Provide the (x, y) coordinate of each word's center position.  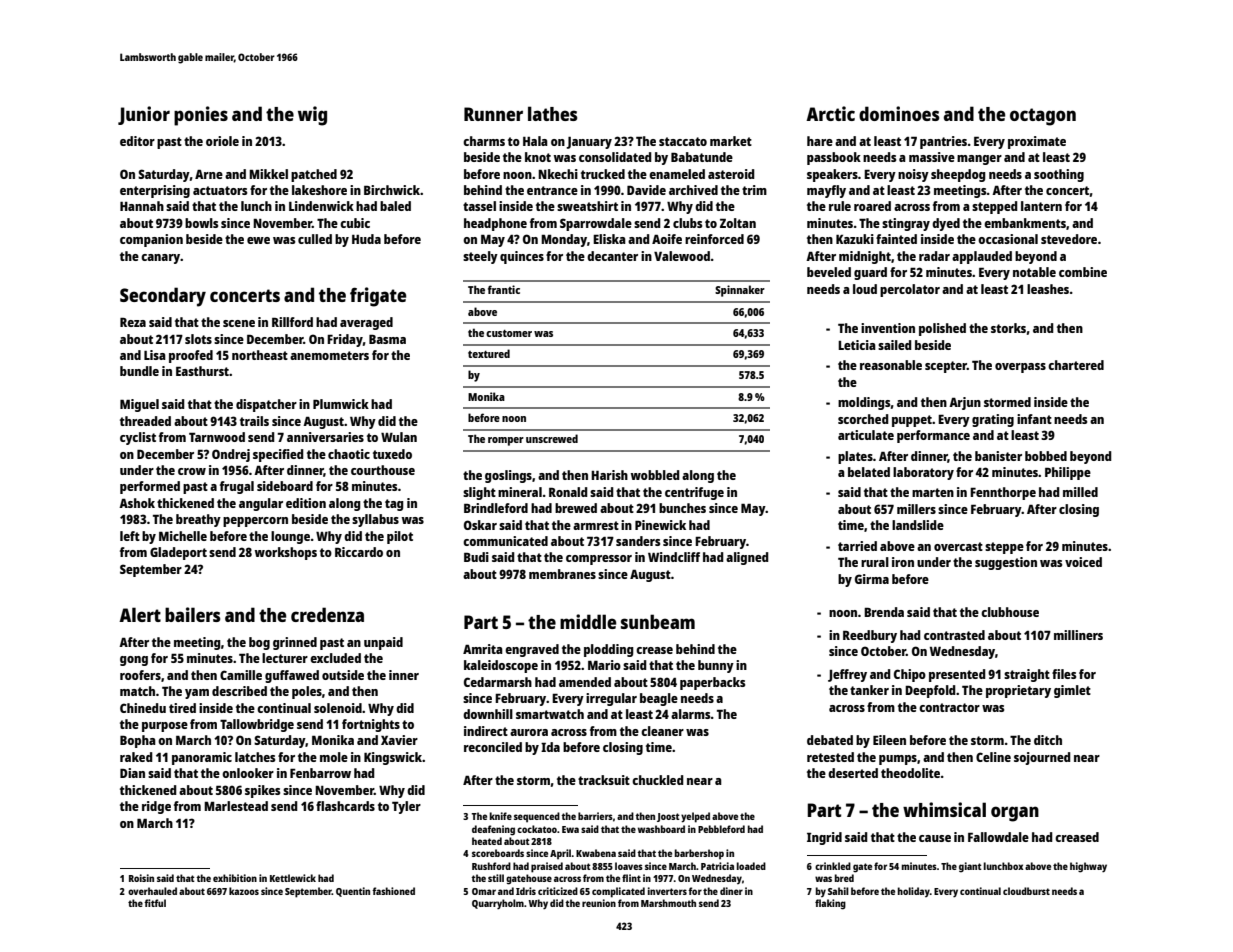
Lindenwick (321, 206)
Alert (140, 614)
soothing (1059, 175)
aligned (747, 558)
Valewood (682, 256)
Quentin (353, 892)
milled (1080, 492)
